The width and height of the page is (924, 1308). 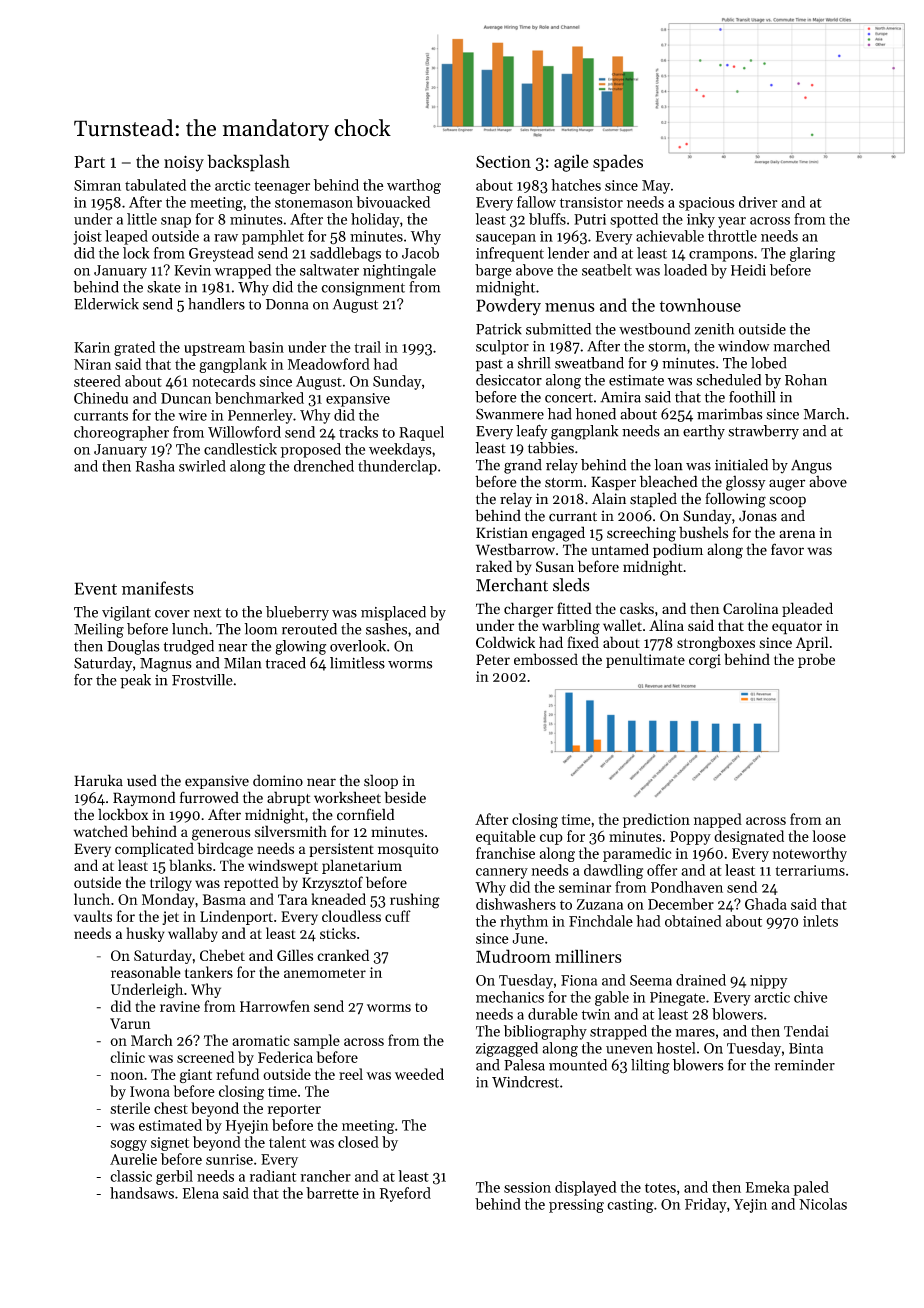 What do you see at coordinates (93, 916) in the page?
I see `vaults` at bounding box center [93, 916].
